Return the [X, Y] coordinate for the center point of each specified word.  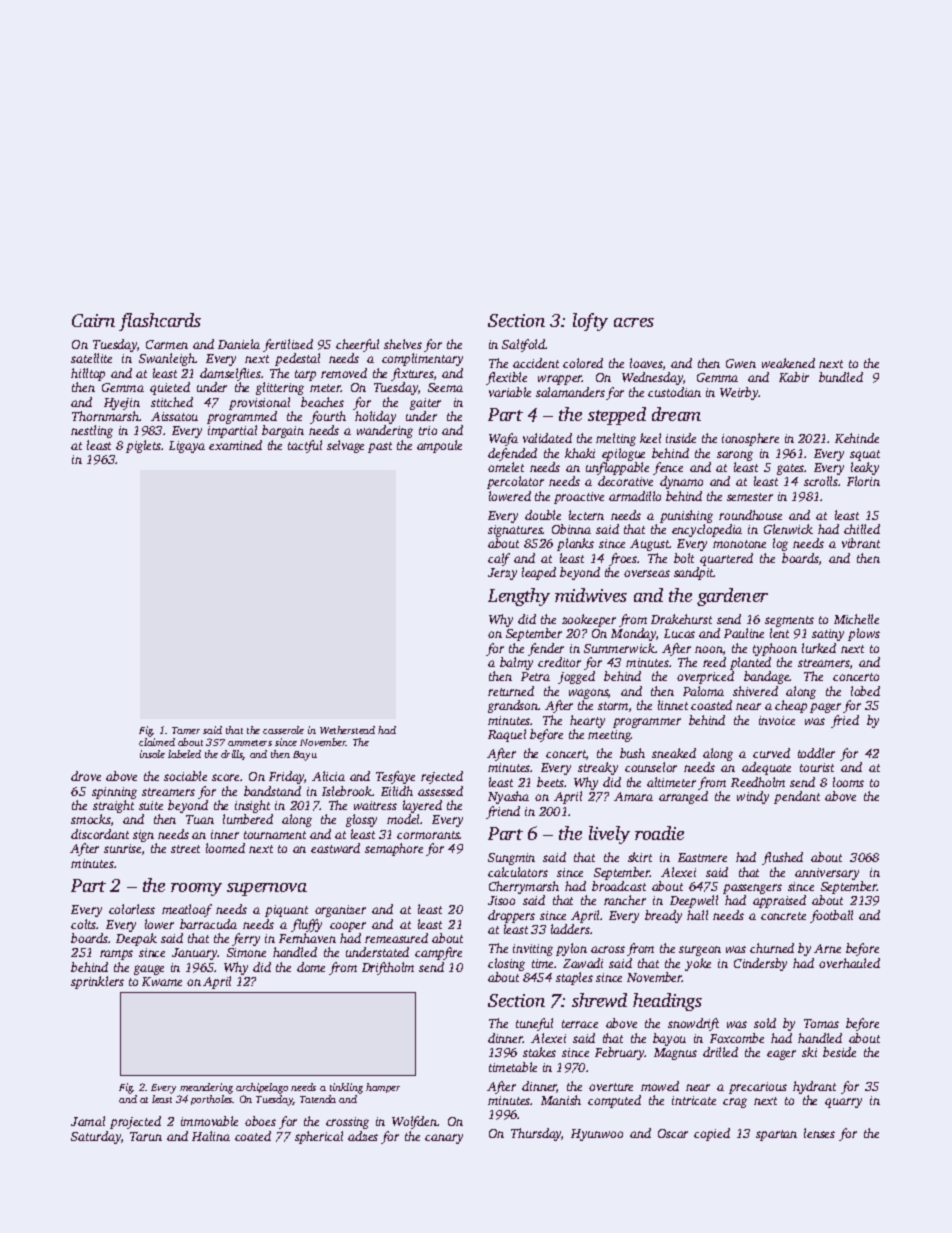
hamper [383, 1088]
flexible [506, 378]
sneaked [674, 753]
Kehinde [857, 438]
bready [663, 916]
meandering [206, 1088]
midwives [591, 595]
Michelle [856, 619]
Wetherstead [347, 730]
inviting [533, 950]
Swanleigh [167, 359]
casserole [283, 730]
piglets [144, 446]
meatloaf [187, 910]
